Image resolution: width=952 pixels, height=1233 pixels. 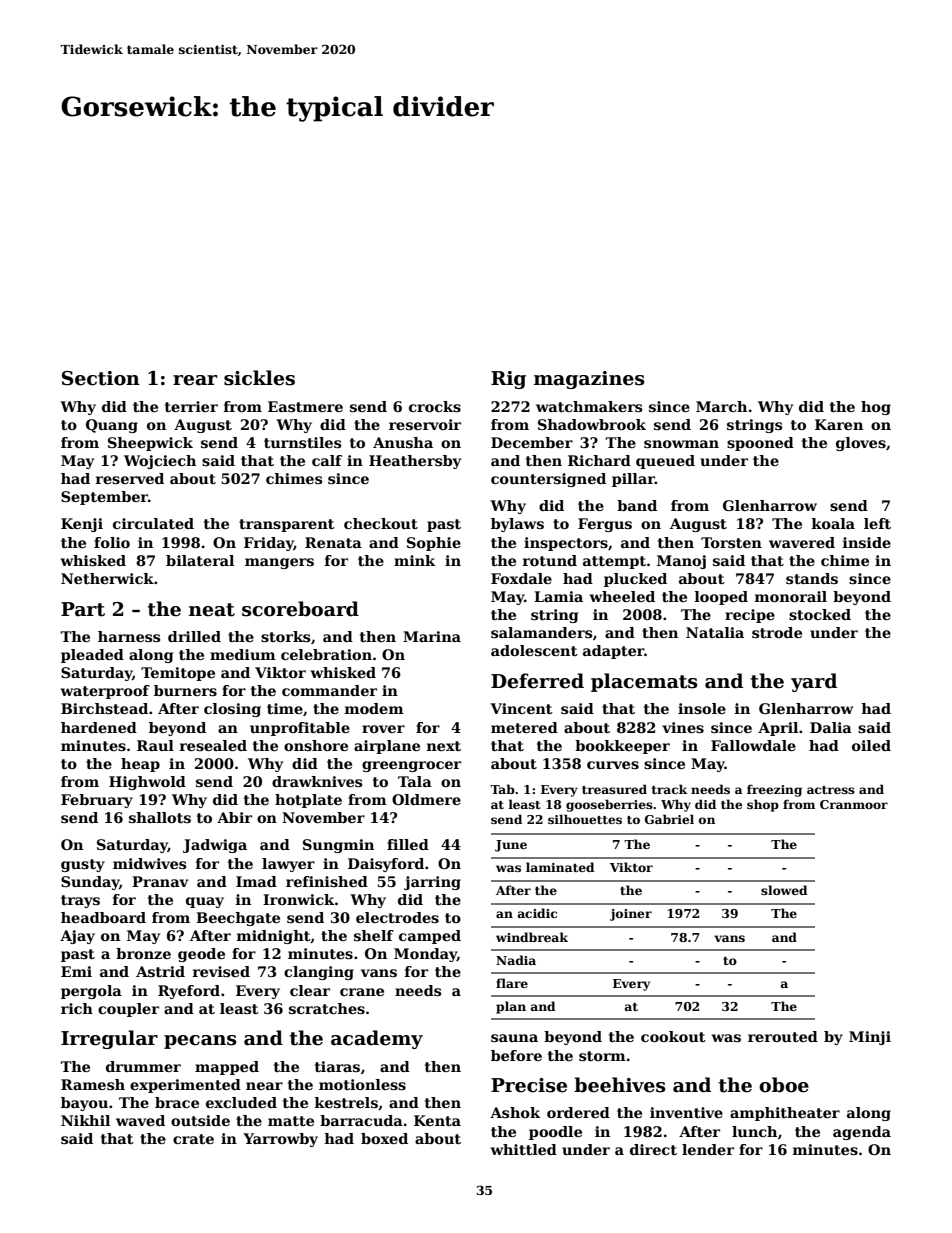 What do you see at coordinates (812, 578) in the screenshot?
I see `stands` at bounding box center [812, 578].
